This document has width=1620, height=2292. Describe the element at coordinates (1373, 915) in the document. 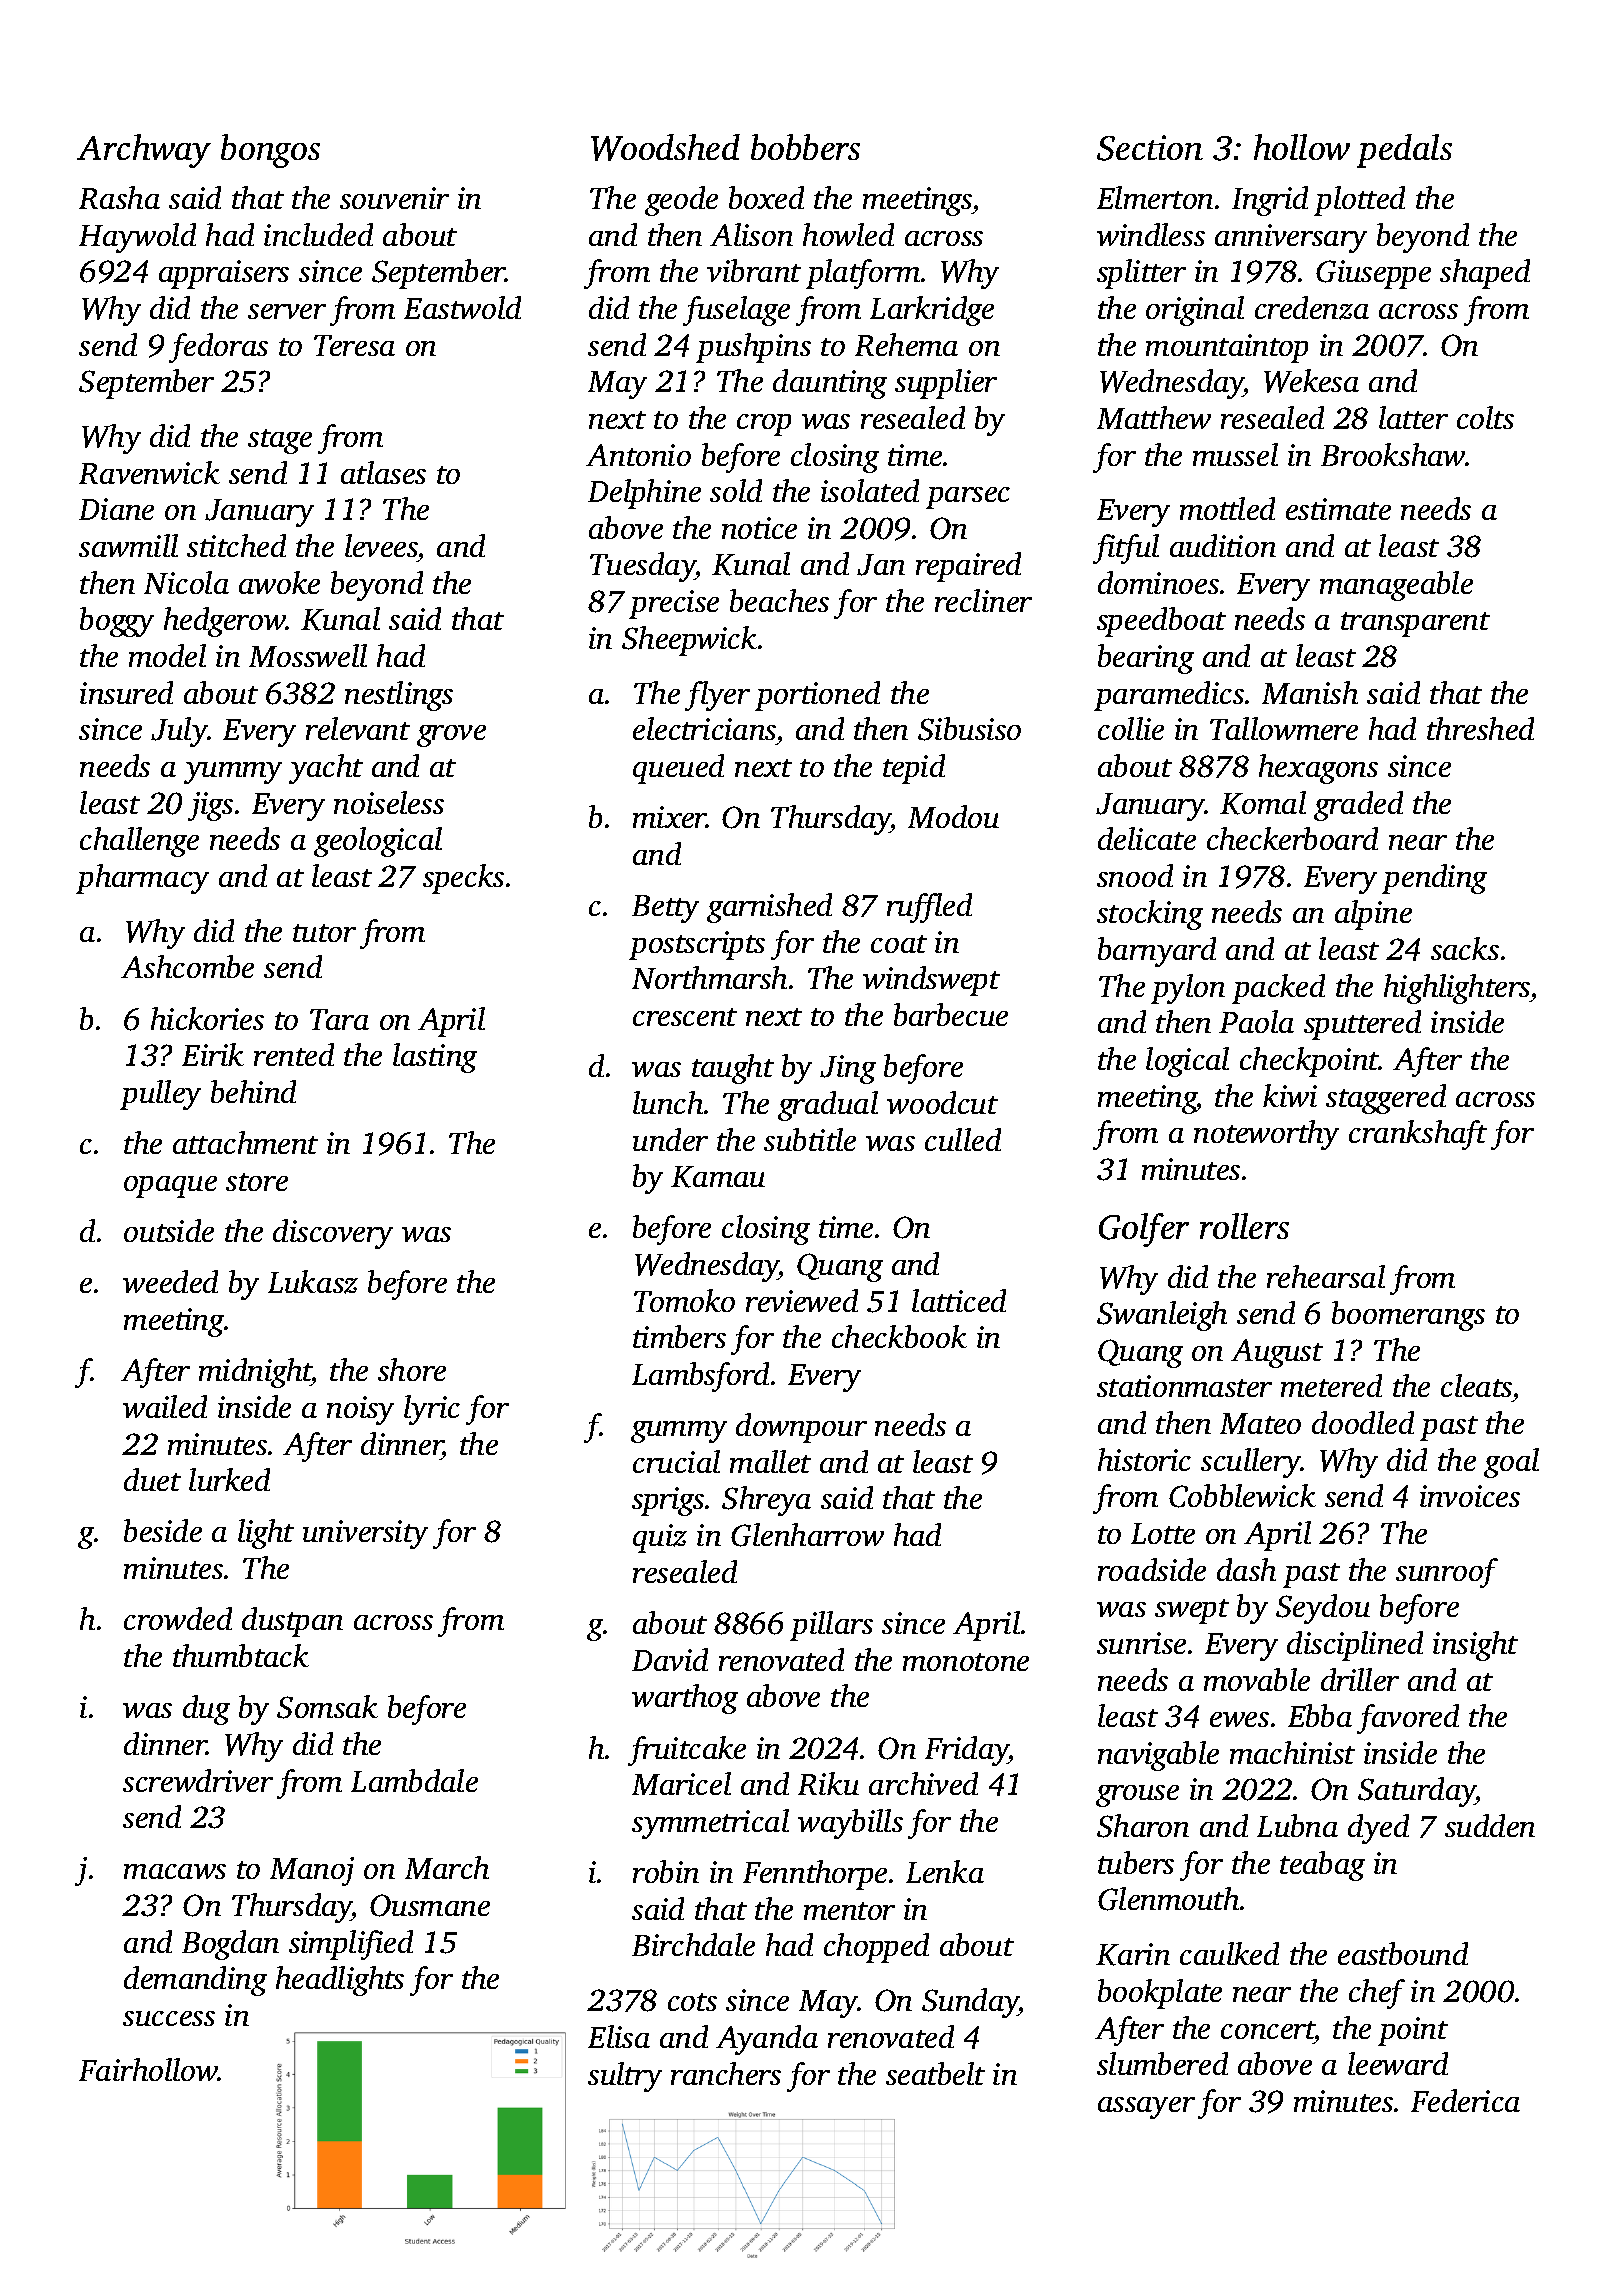

I see `alpine` at that location.
